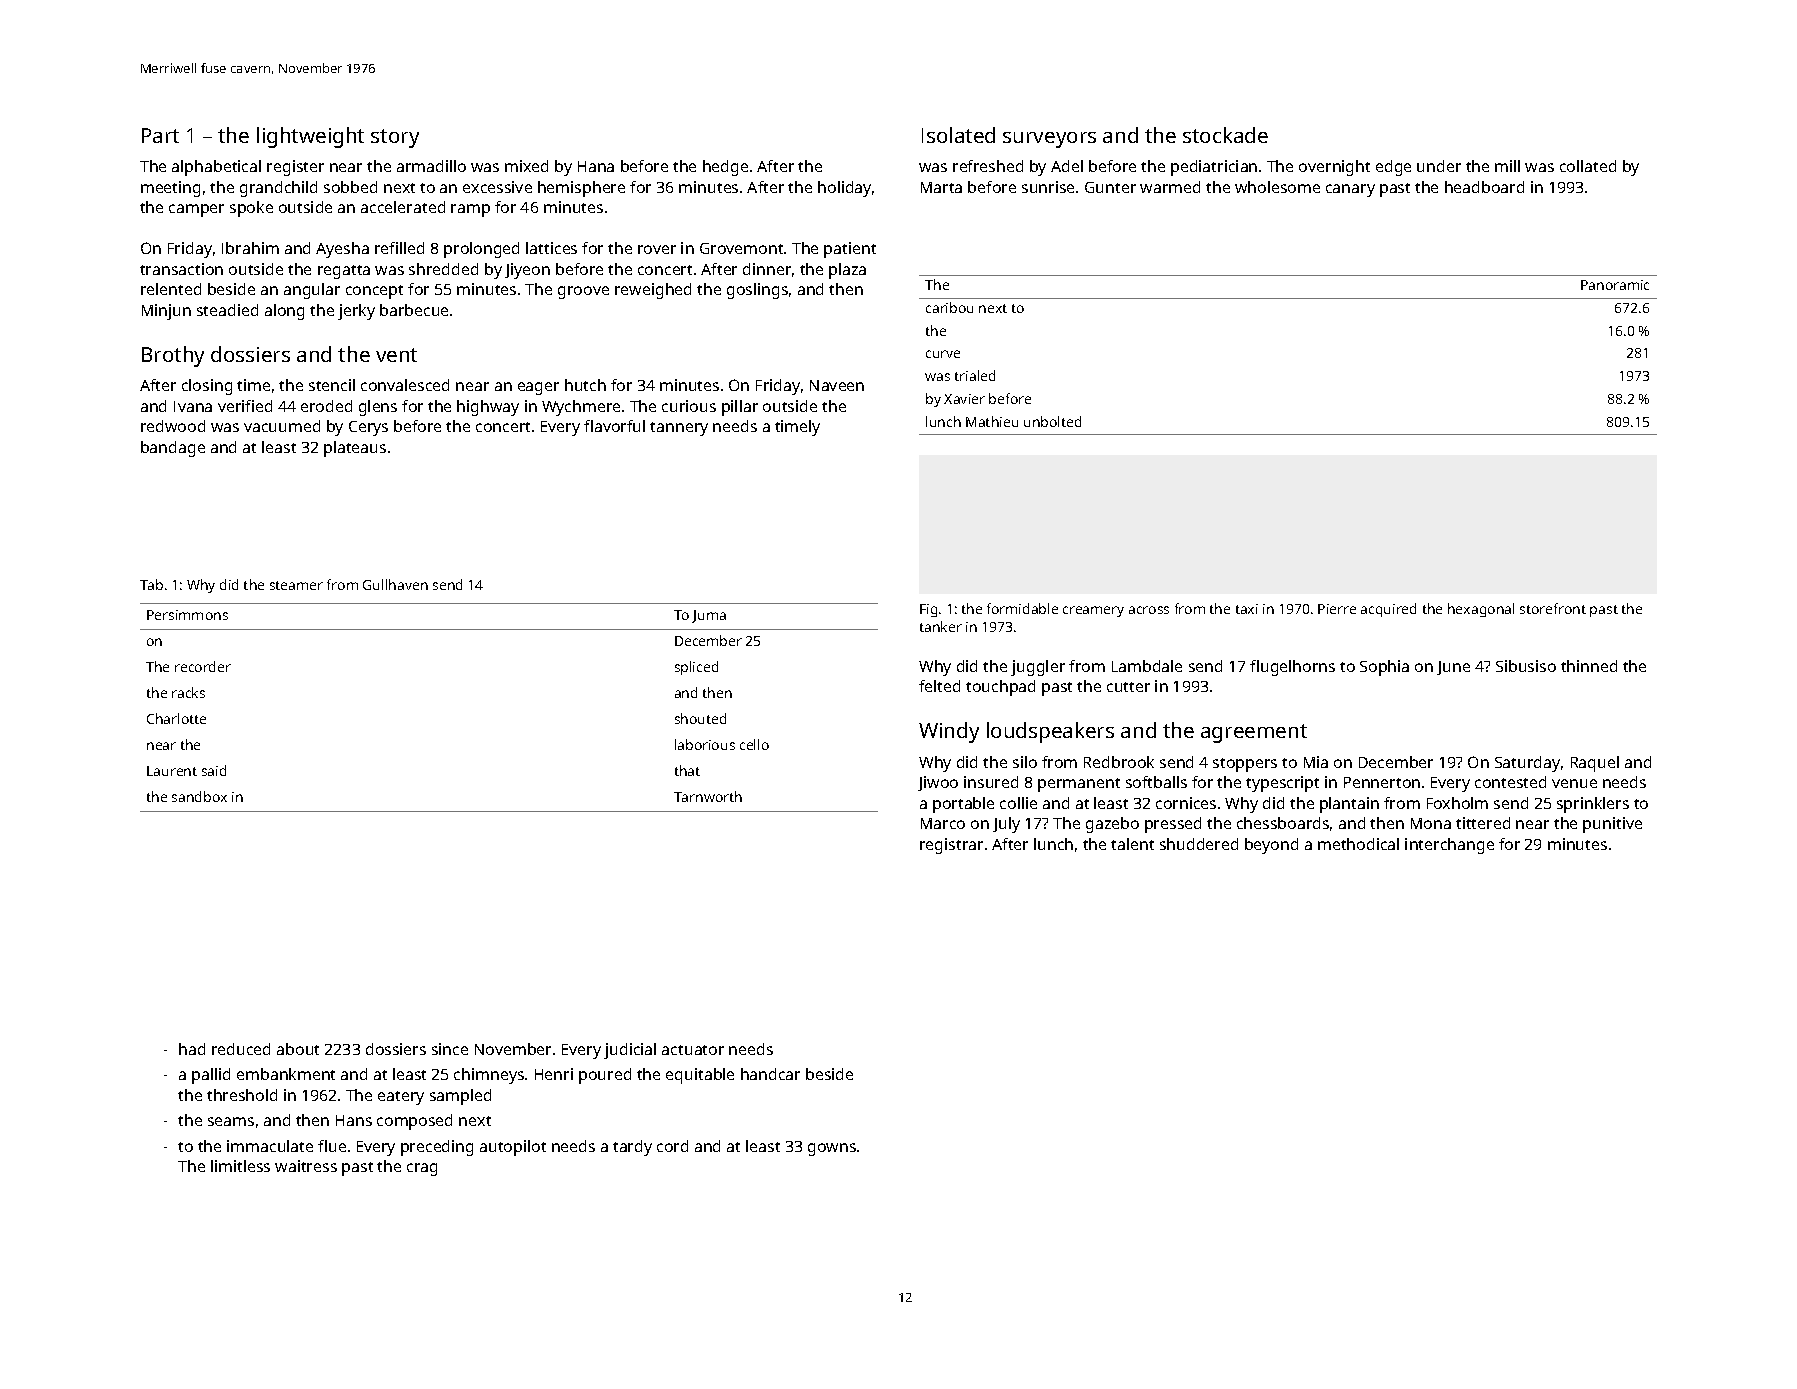 The image size is (1797, 1389). Describe the element at coordinates (700, 718) in the screenshot. I see `shouted` at that location.
